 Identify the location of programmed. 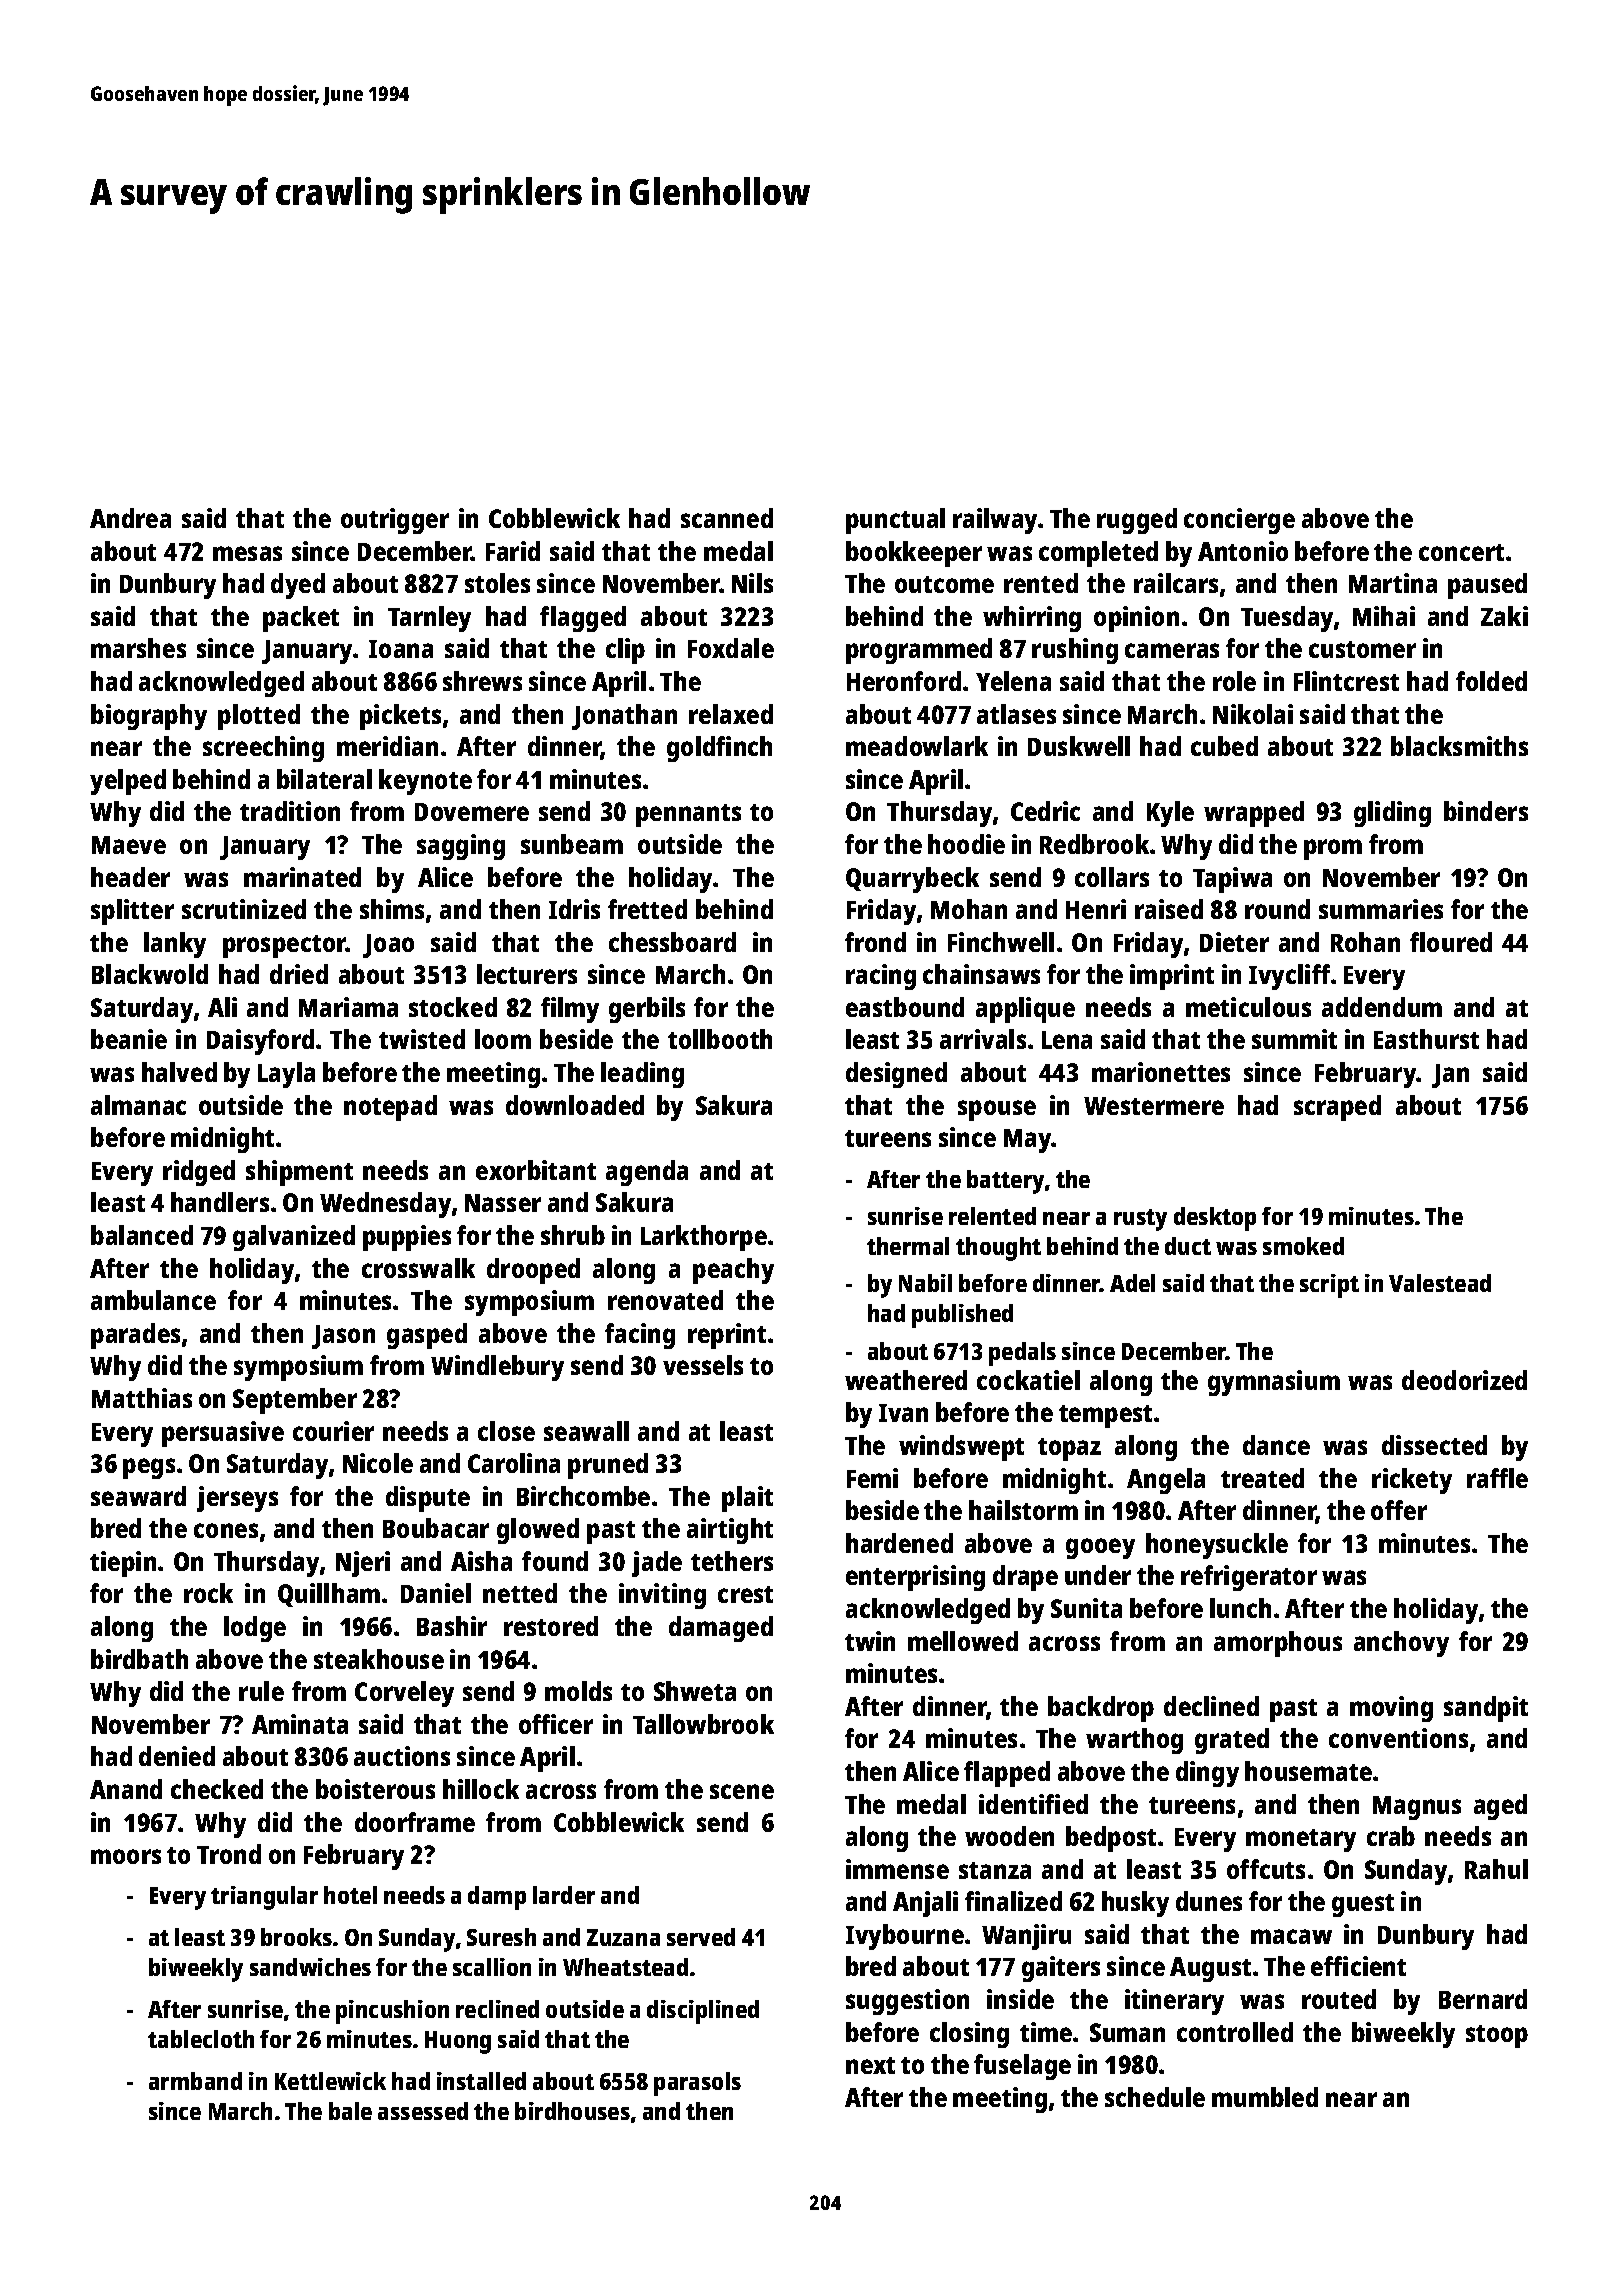
(919, 651).
